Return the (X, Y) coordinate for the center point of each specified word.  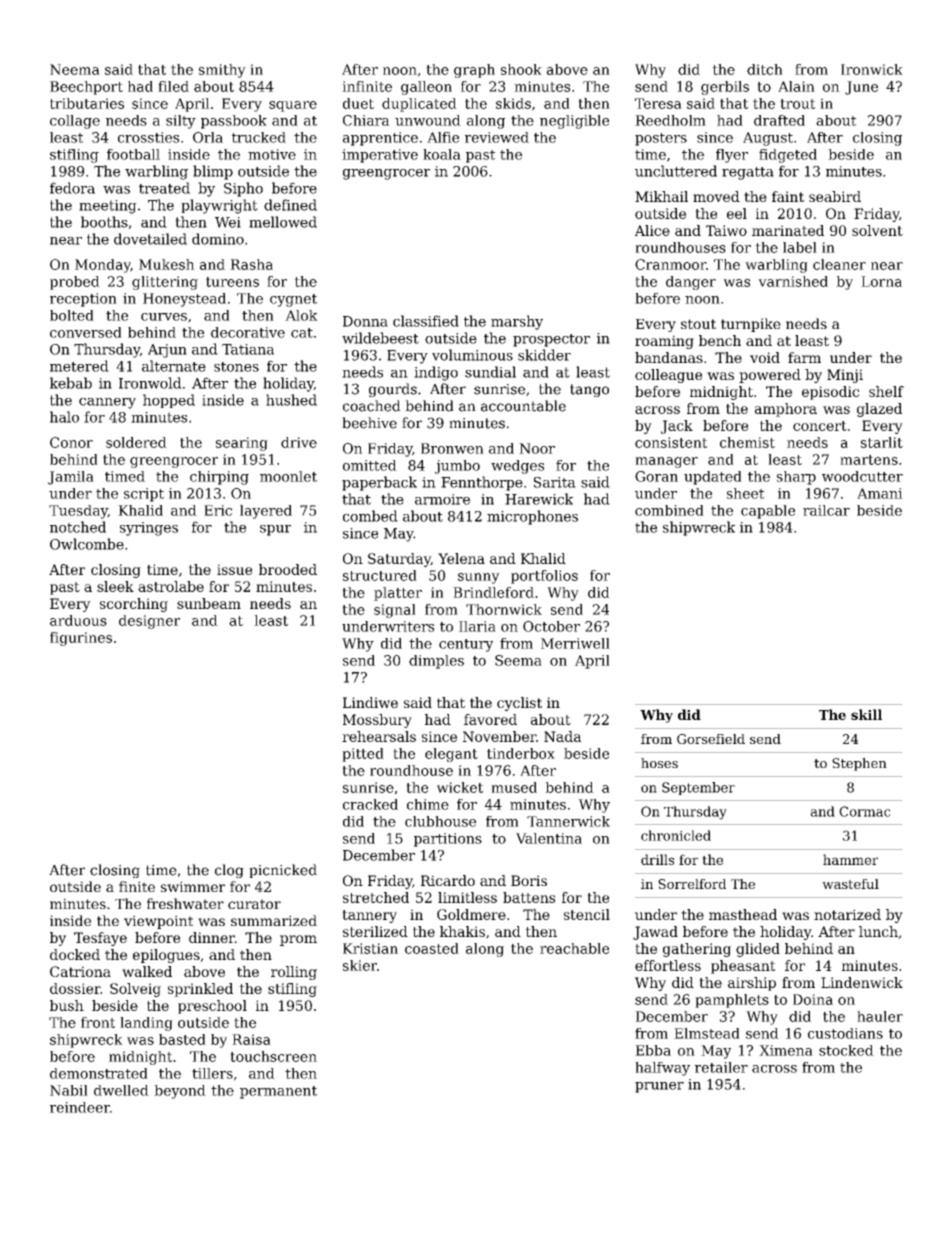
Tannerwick (568, 821)
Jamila (71, 478)
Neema (75, 69)
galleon (426, 88)
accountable (523, 406)
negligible (574, 122)
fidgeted (788, 156)
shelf (886, 391)
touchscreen (273, 1056)
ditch (765, 69)
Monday (103, 266)
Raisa (251, 1039)
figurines (81, 639)
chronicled (676, 835)
